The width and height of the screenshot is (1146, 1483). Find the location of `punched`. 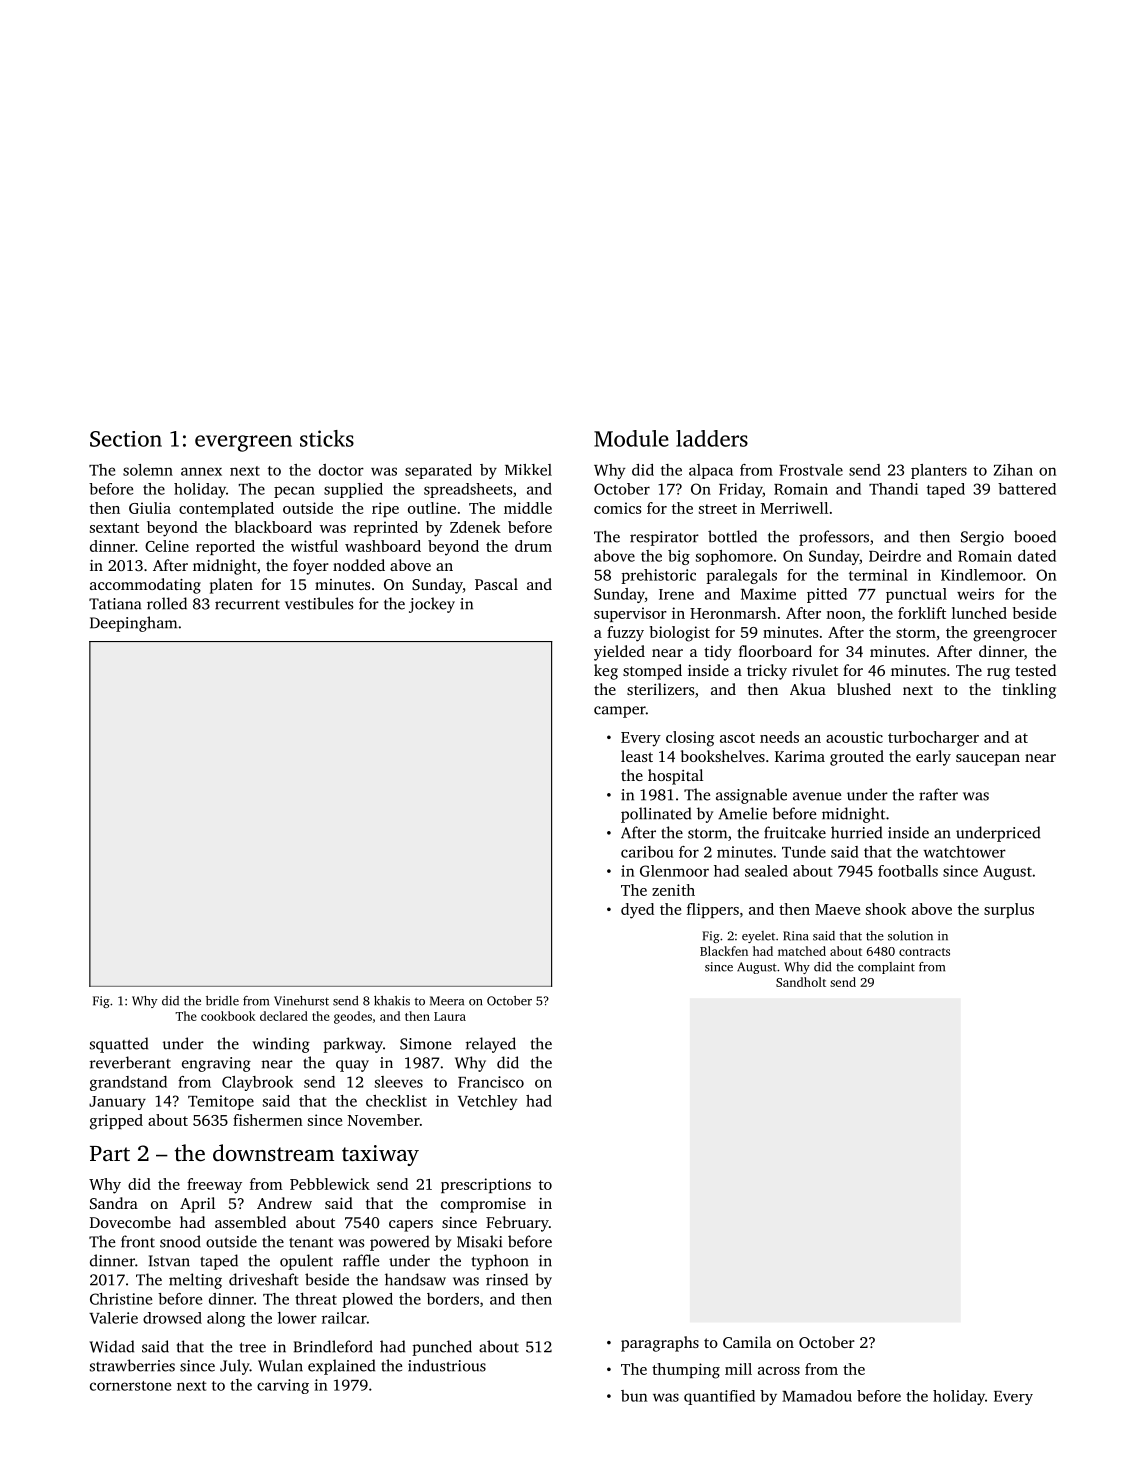

punched is located at coordinates (442, 1348).
